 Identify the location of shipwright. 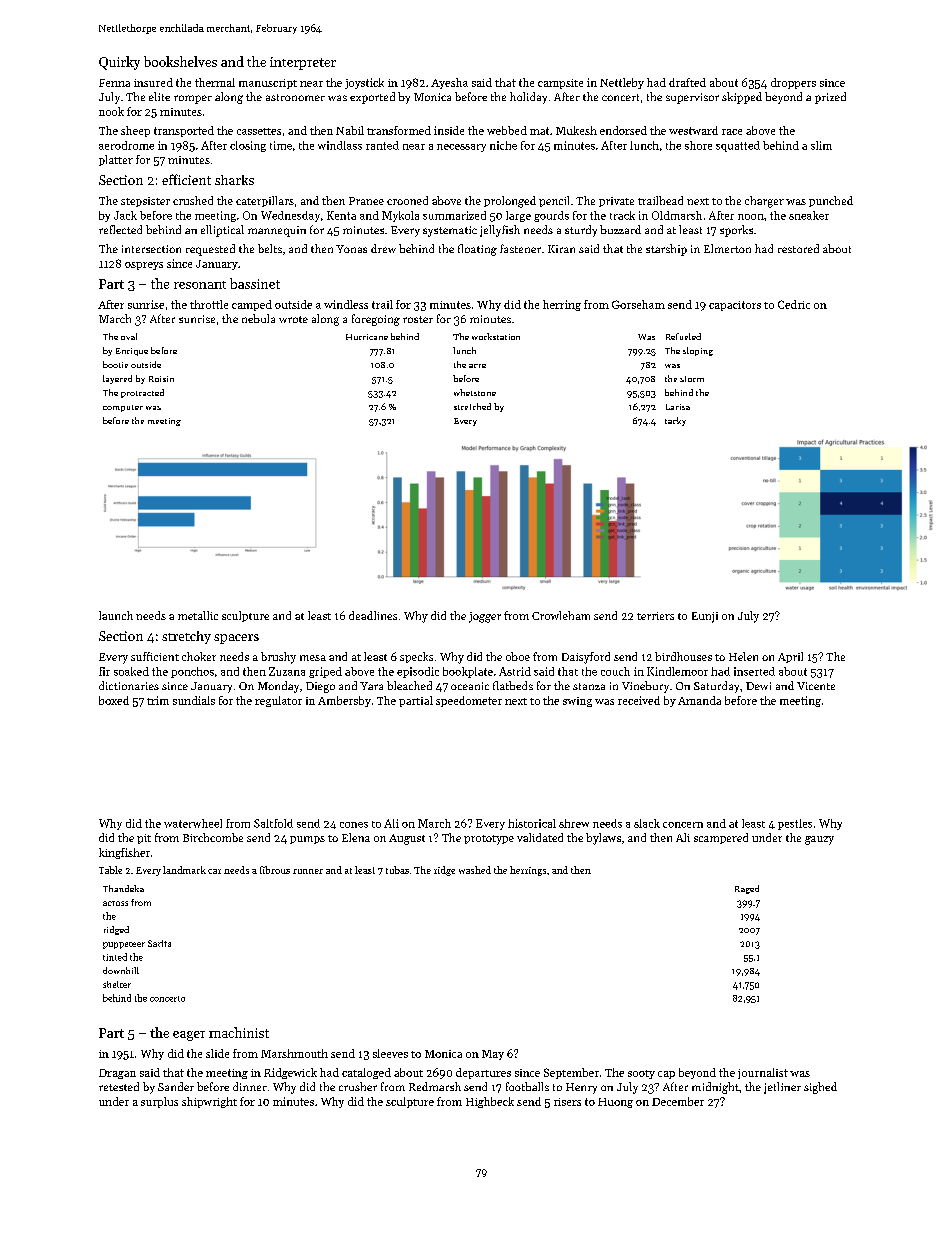
(209, 1102).
